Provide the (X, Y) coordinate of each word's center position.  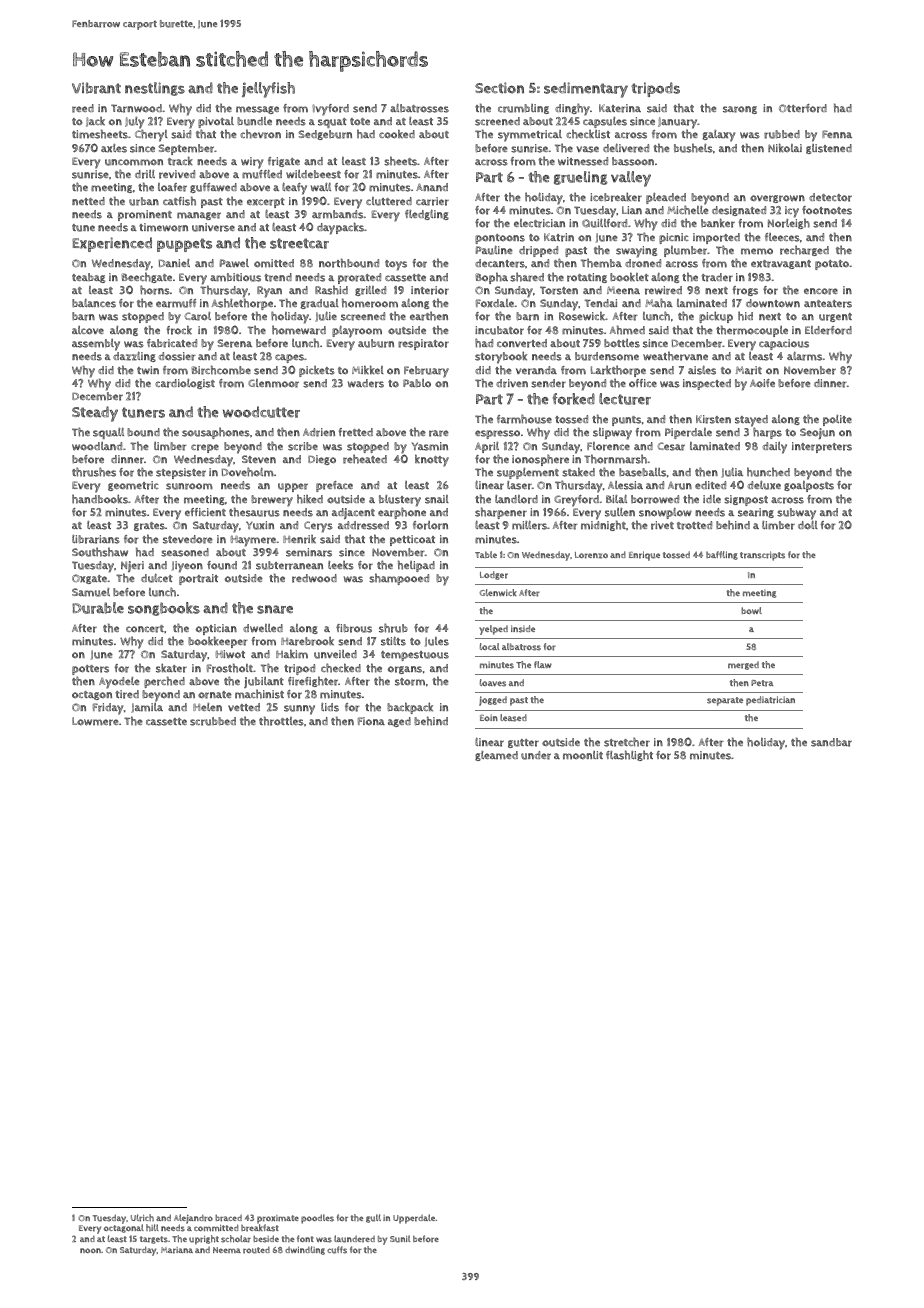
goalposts (809, 486)
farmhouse (524, 419)
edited (710, 485)
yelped (493, 630)
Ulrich (142, 1218)
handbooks (100, 499)
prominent (145, 215)
